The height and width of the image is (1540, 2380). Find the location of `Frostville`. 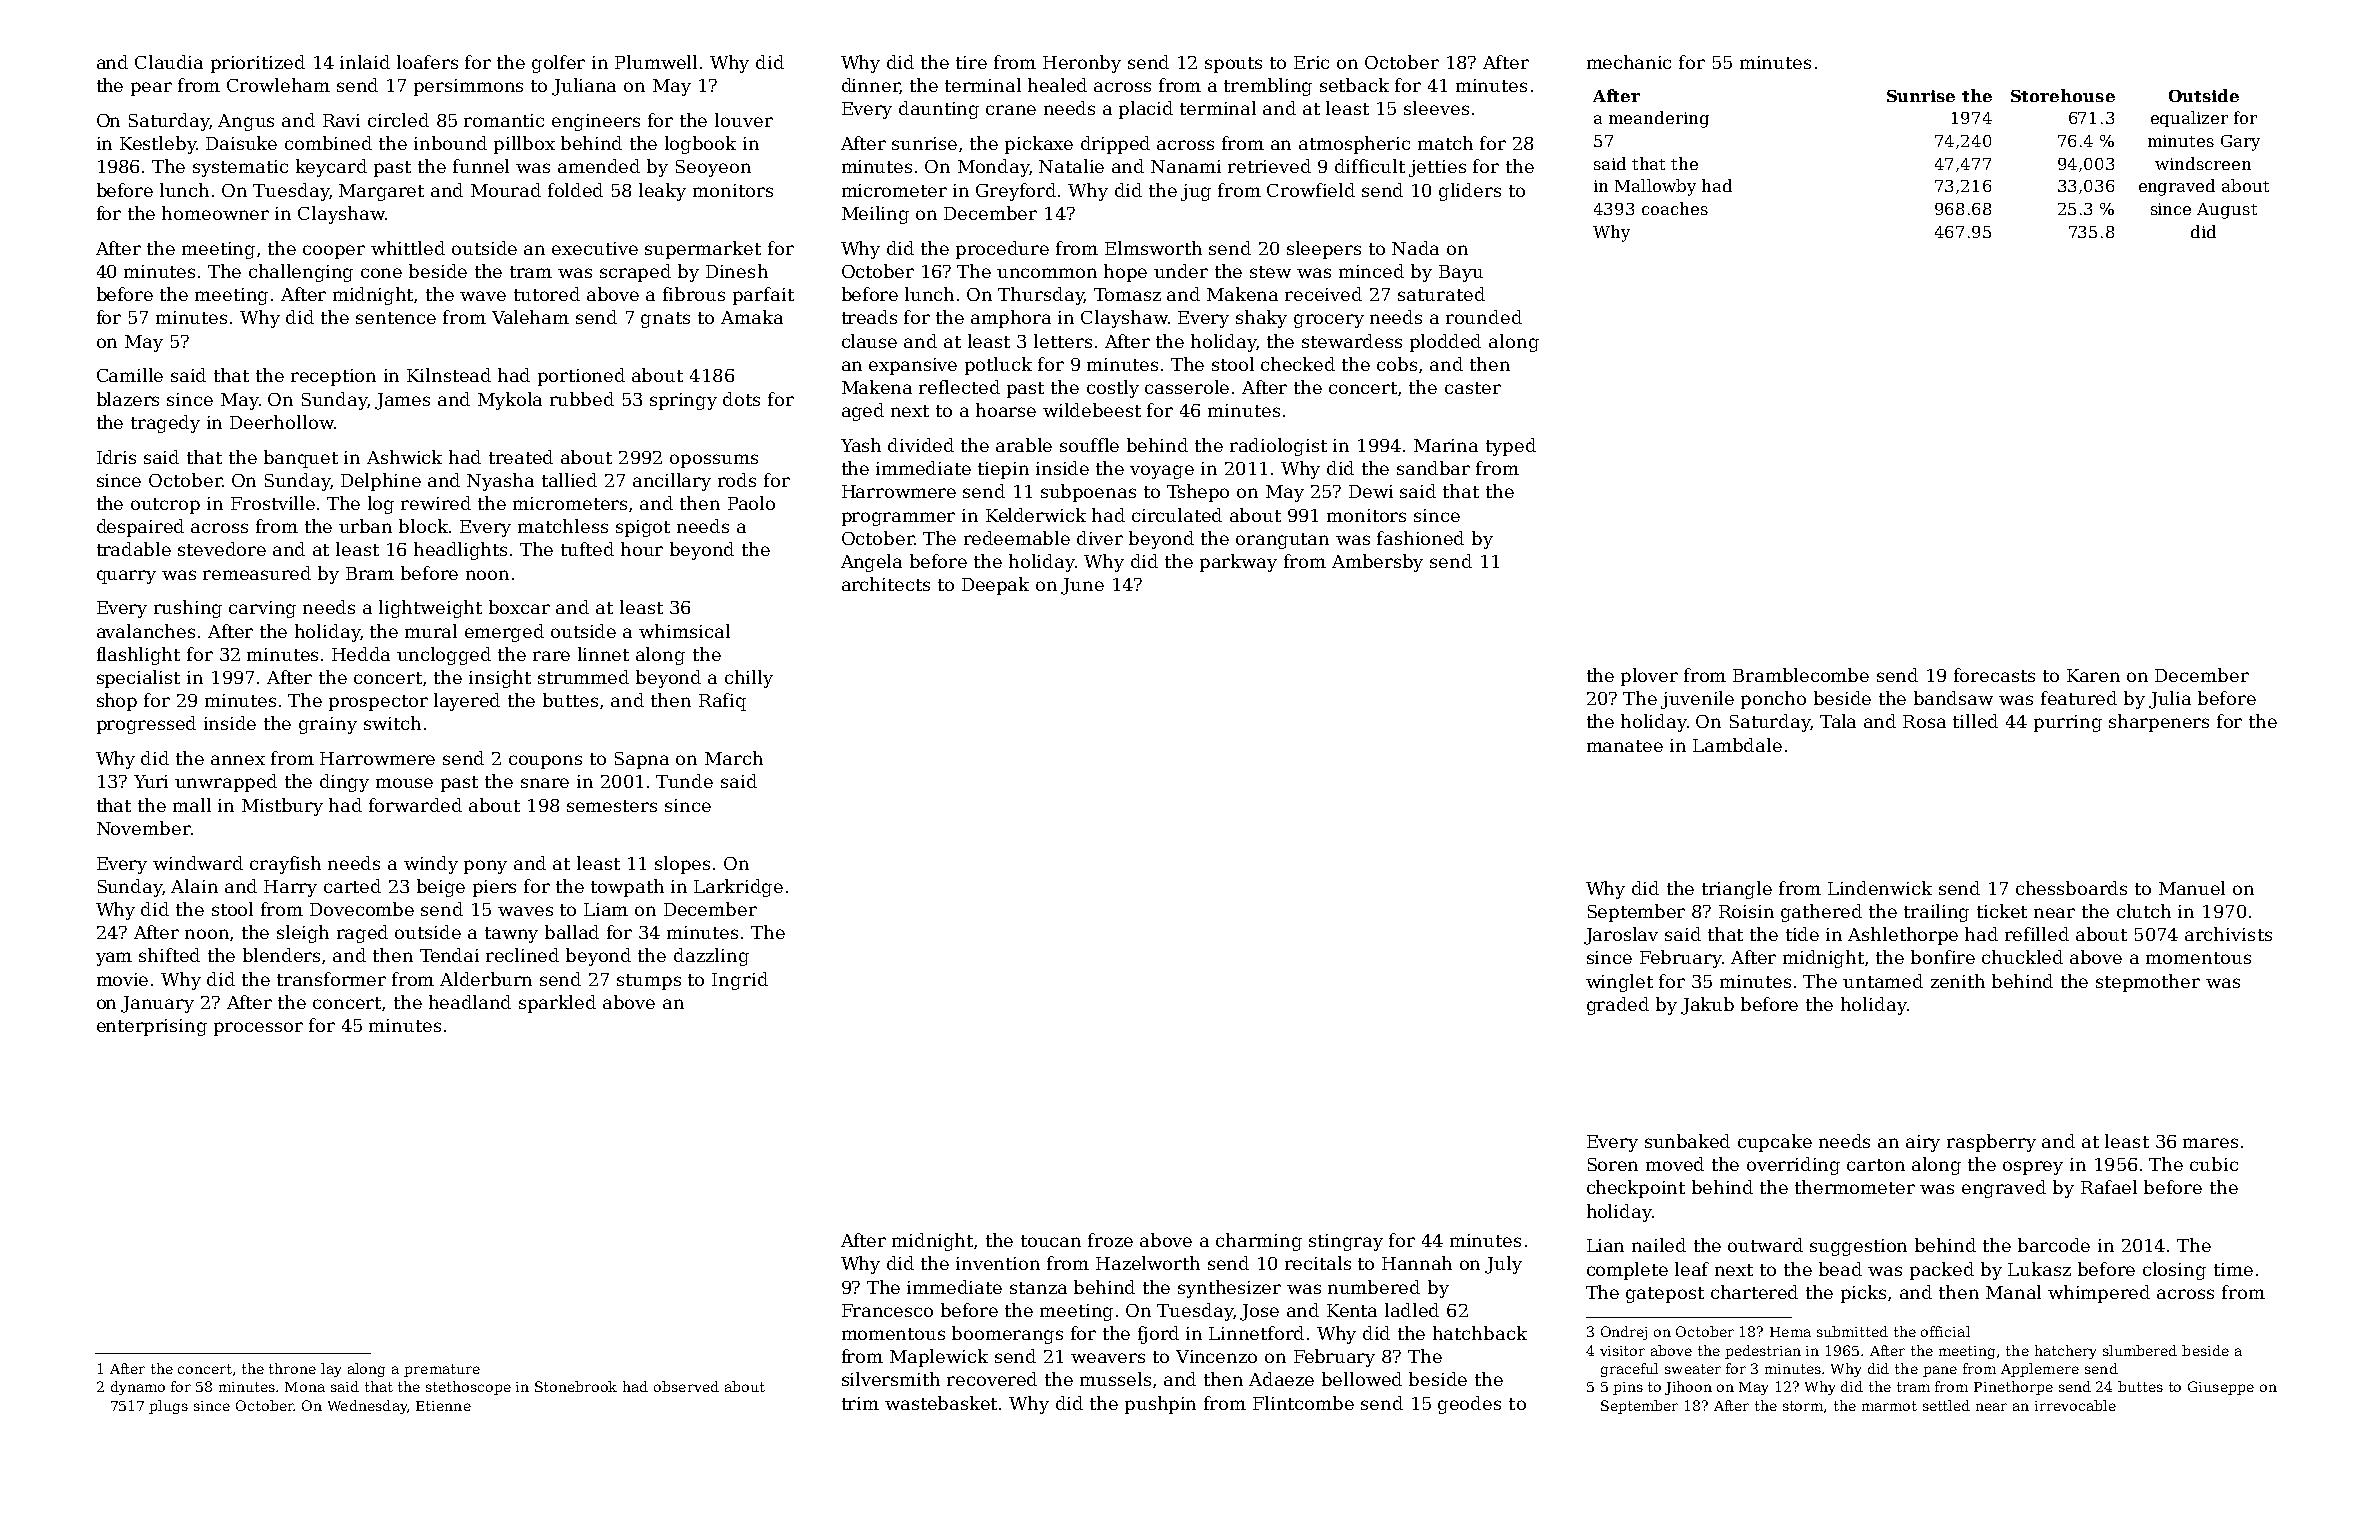

Frostville is located at coordinates (273, 503).
